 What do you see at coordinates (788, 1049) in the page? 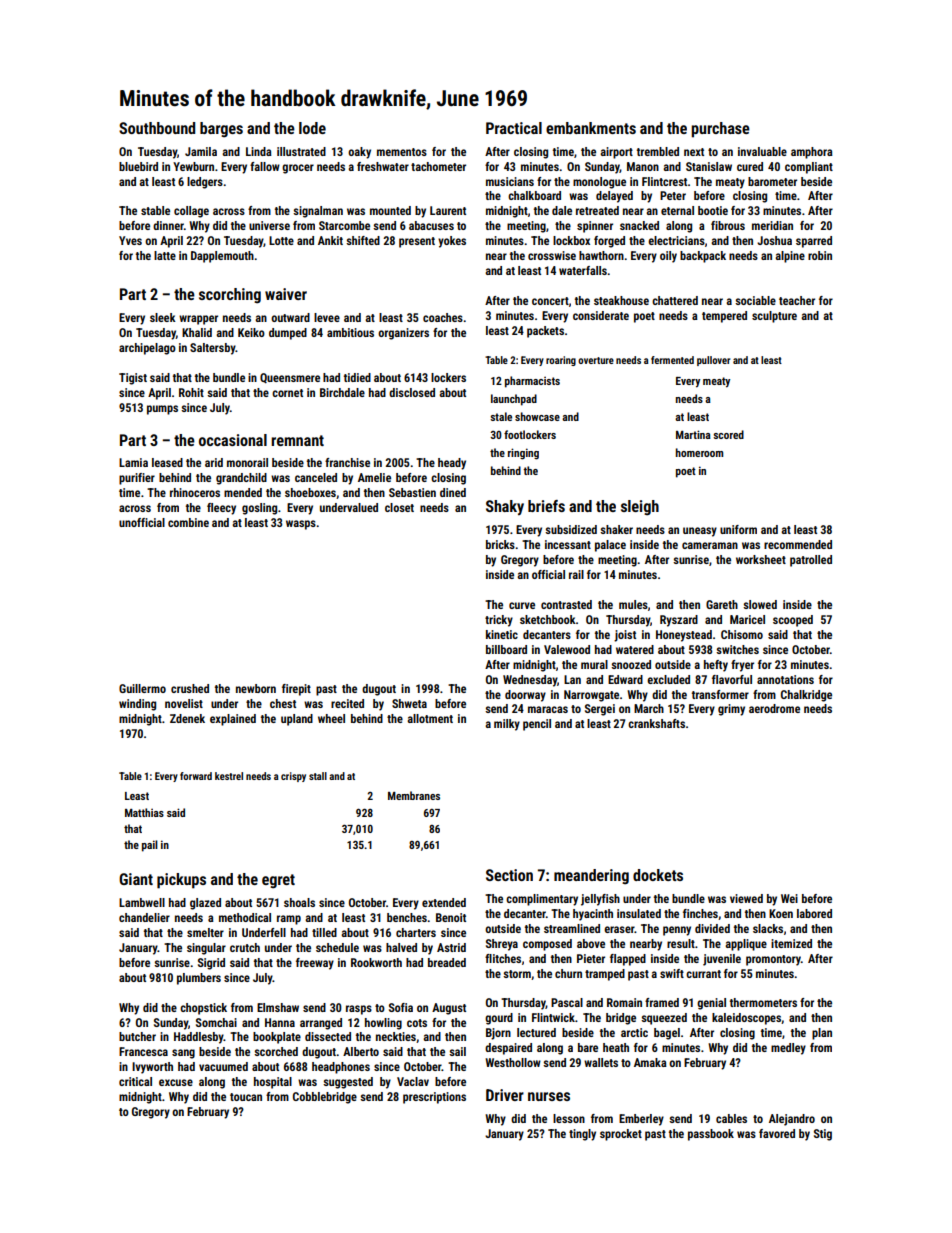
I see `medley` at bounding box center [788, 1049].
